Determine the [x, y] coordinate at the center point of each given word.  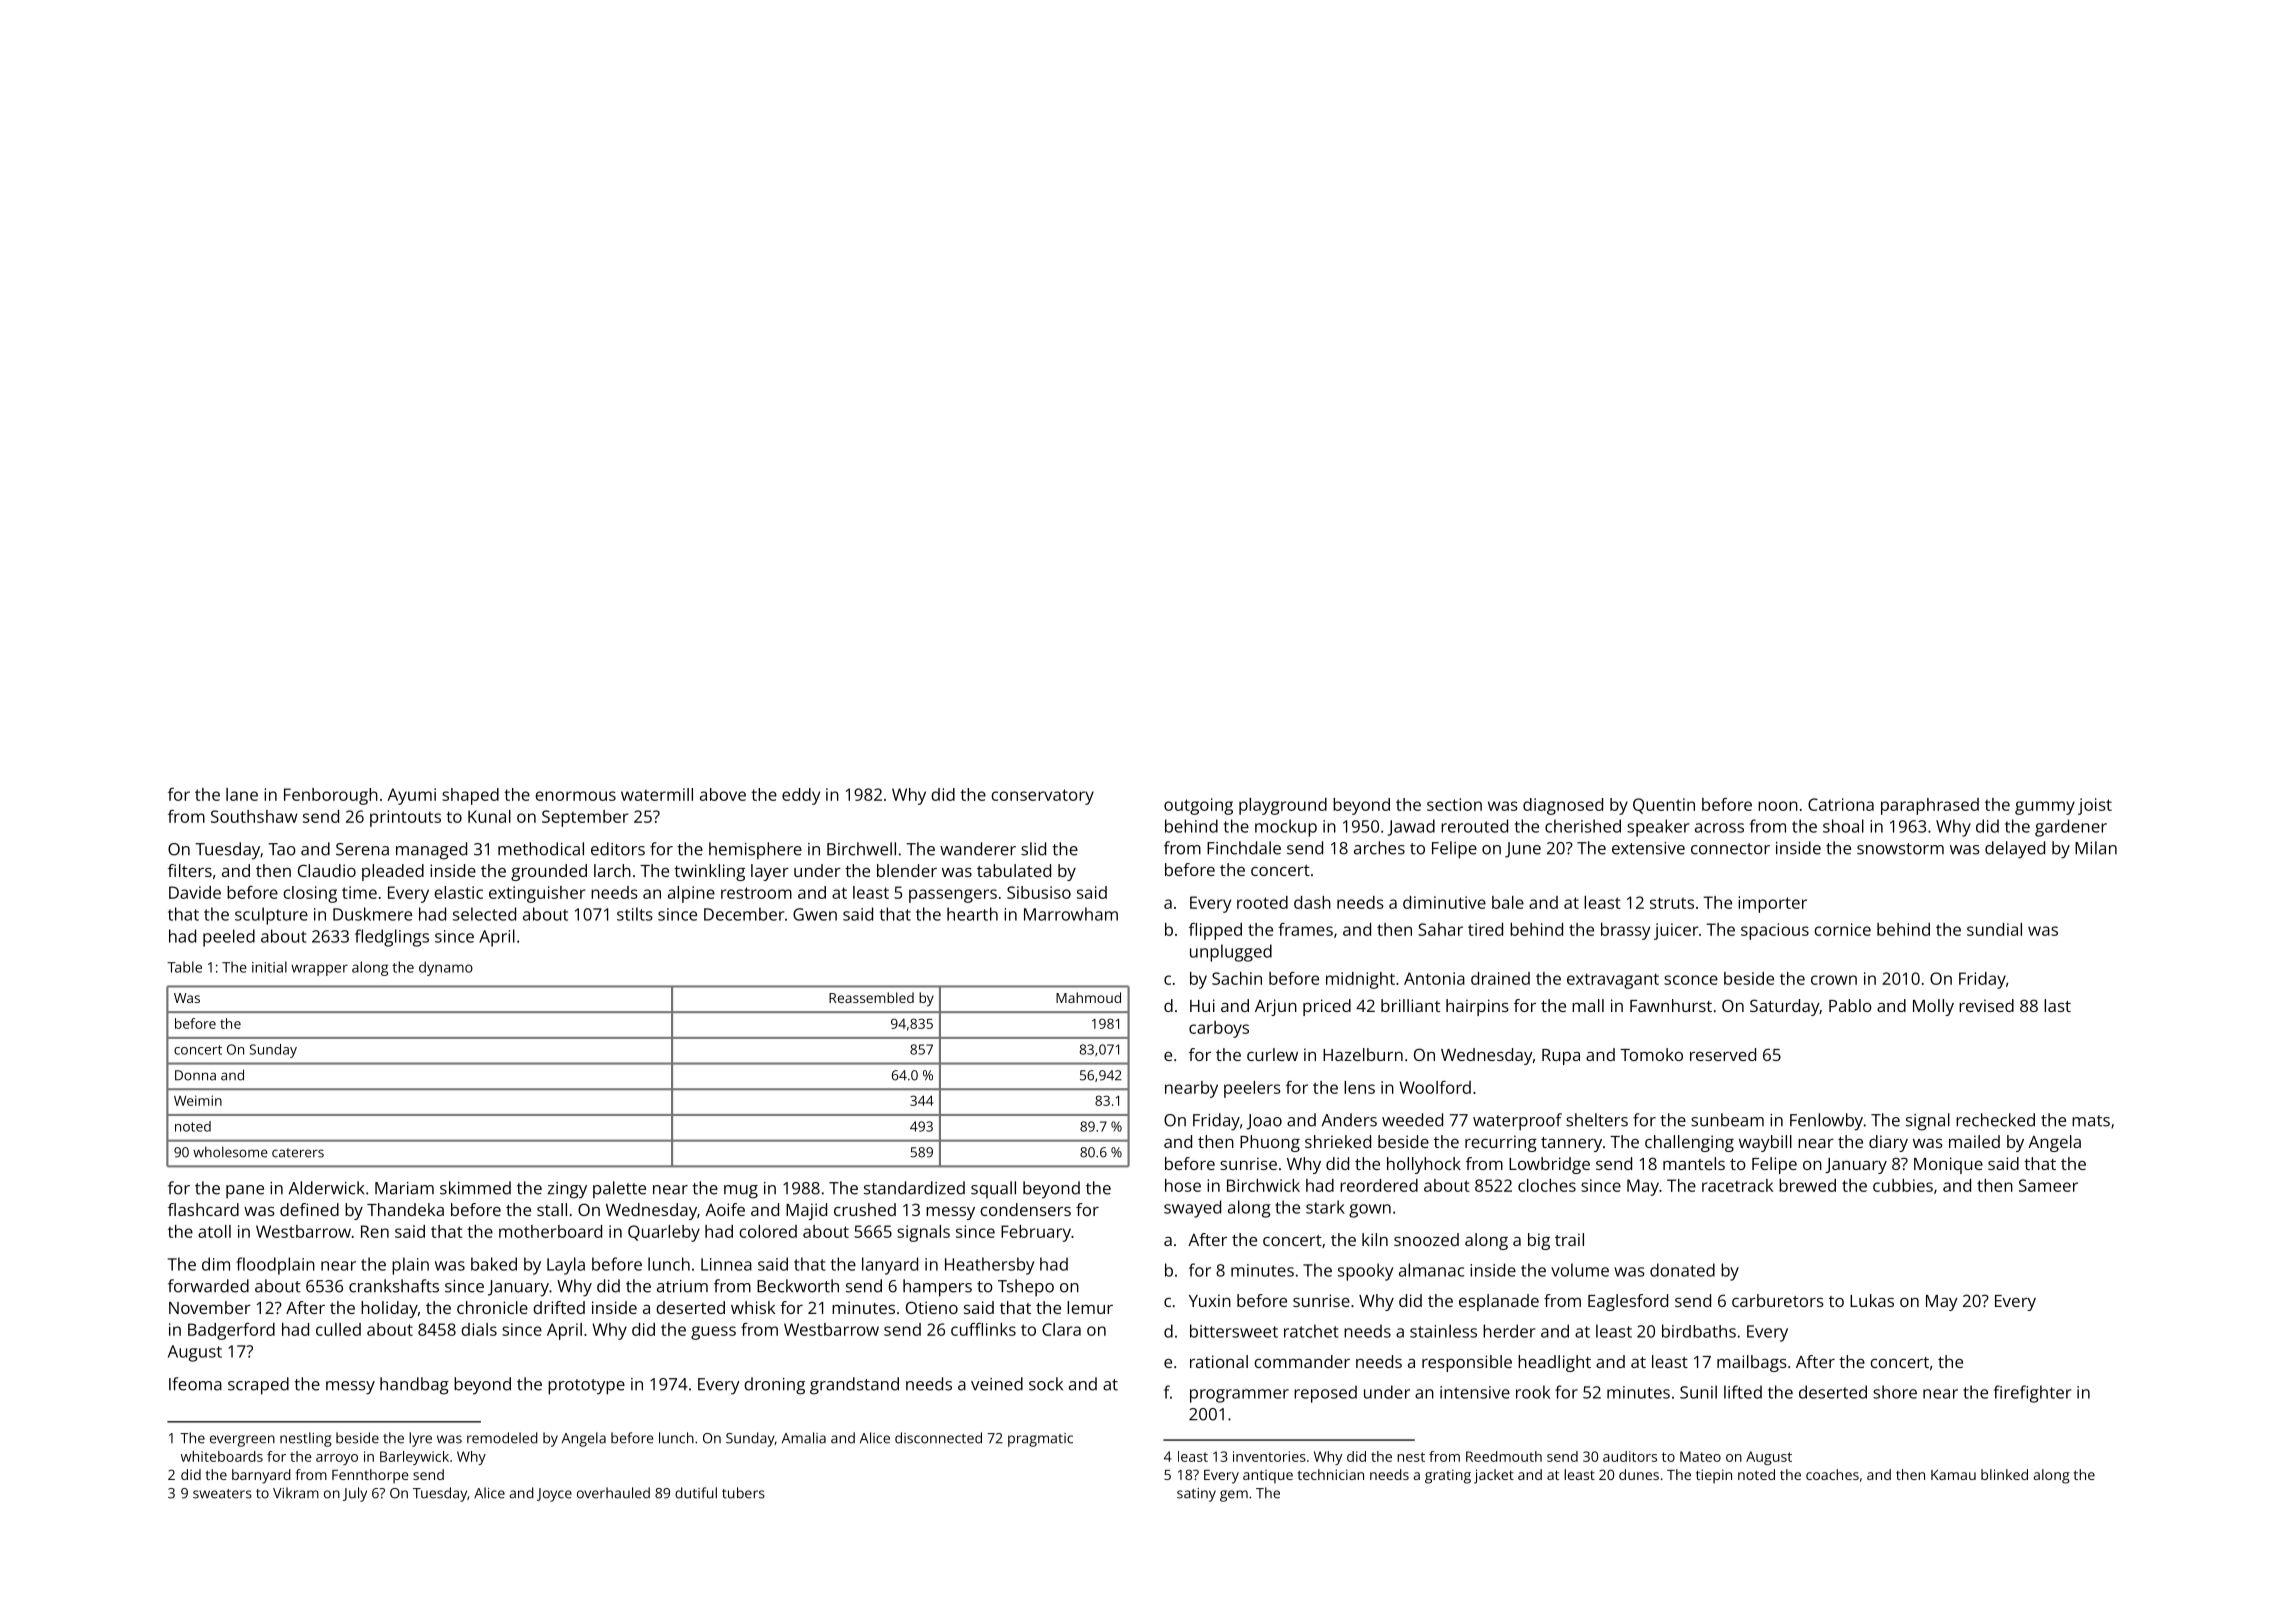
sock [1046, 1384]
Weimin [198, 1100]
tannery [1571, 1144]
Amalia [804, 1438]
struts [1672, 903]
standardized [914, 1188]
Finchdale [1244, 848]
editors [618, 849]
